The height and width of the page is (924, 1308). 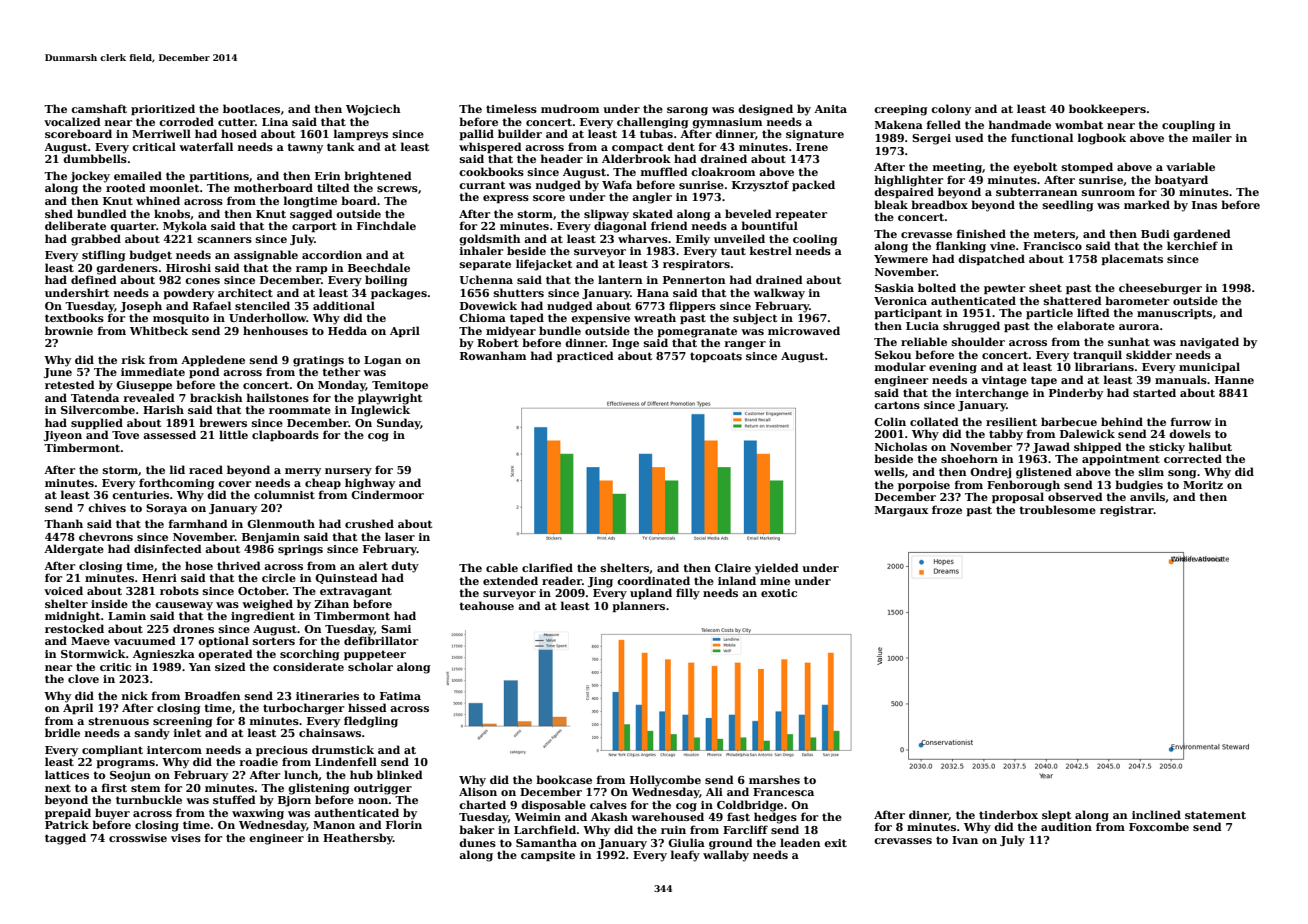 I want to click on Ivan, so click(x=965, y=840).
